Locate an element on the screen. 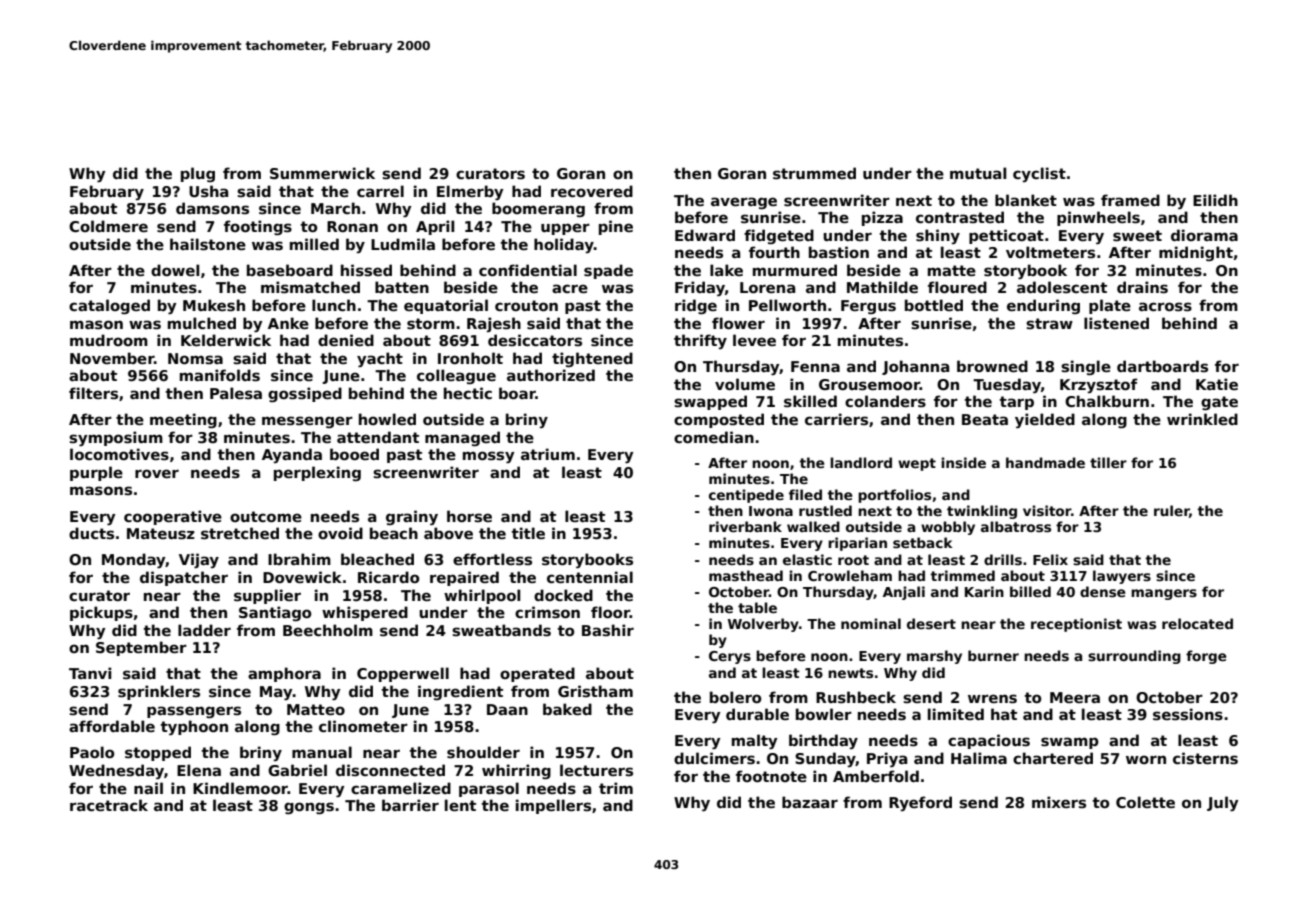 Image resolution: width=1308 pixels, height=924 pixels. framed is located at coordinates (1130, 200).
